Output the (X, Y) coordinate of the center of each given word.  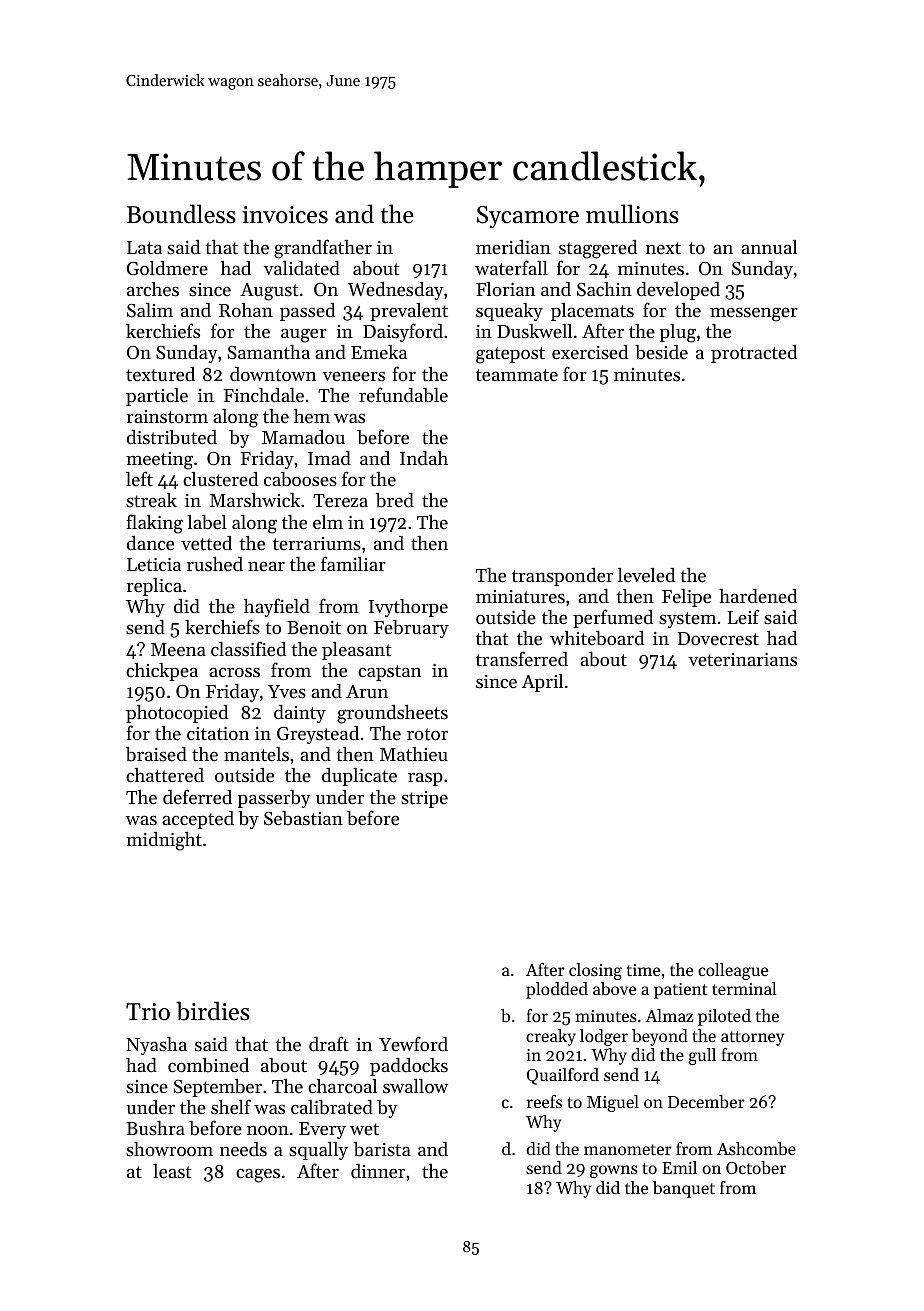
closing (595, 971)
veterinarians (742, 659)
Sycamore (528, 217)
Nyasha (156, 1046)
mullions (632, 214)
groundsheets (392, 714)
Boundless (181, 214)
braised (156, 754)
